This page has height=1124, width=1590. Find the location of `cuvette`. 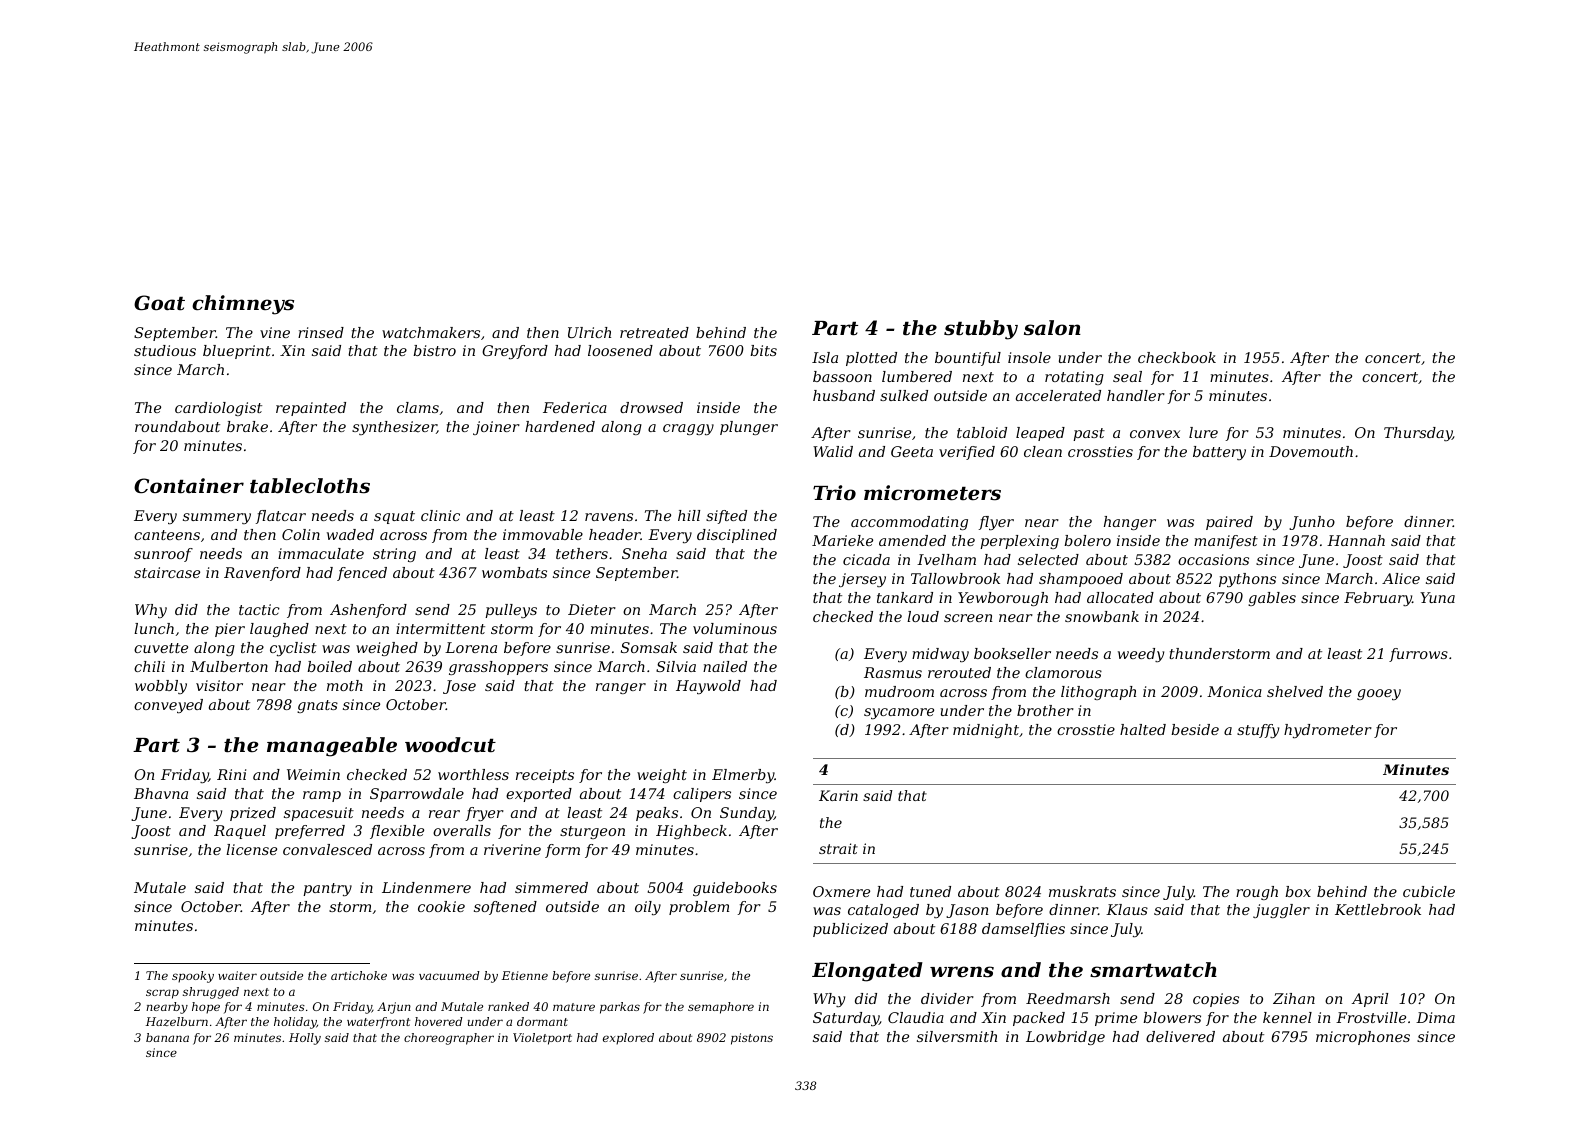

cuvette is located at coordinates (161, 648).
